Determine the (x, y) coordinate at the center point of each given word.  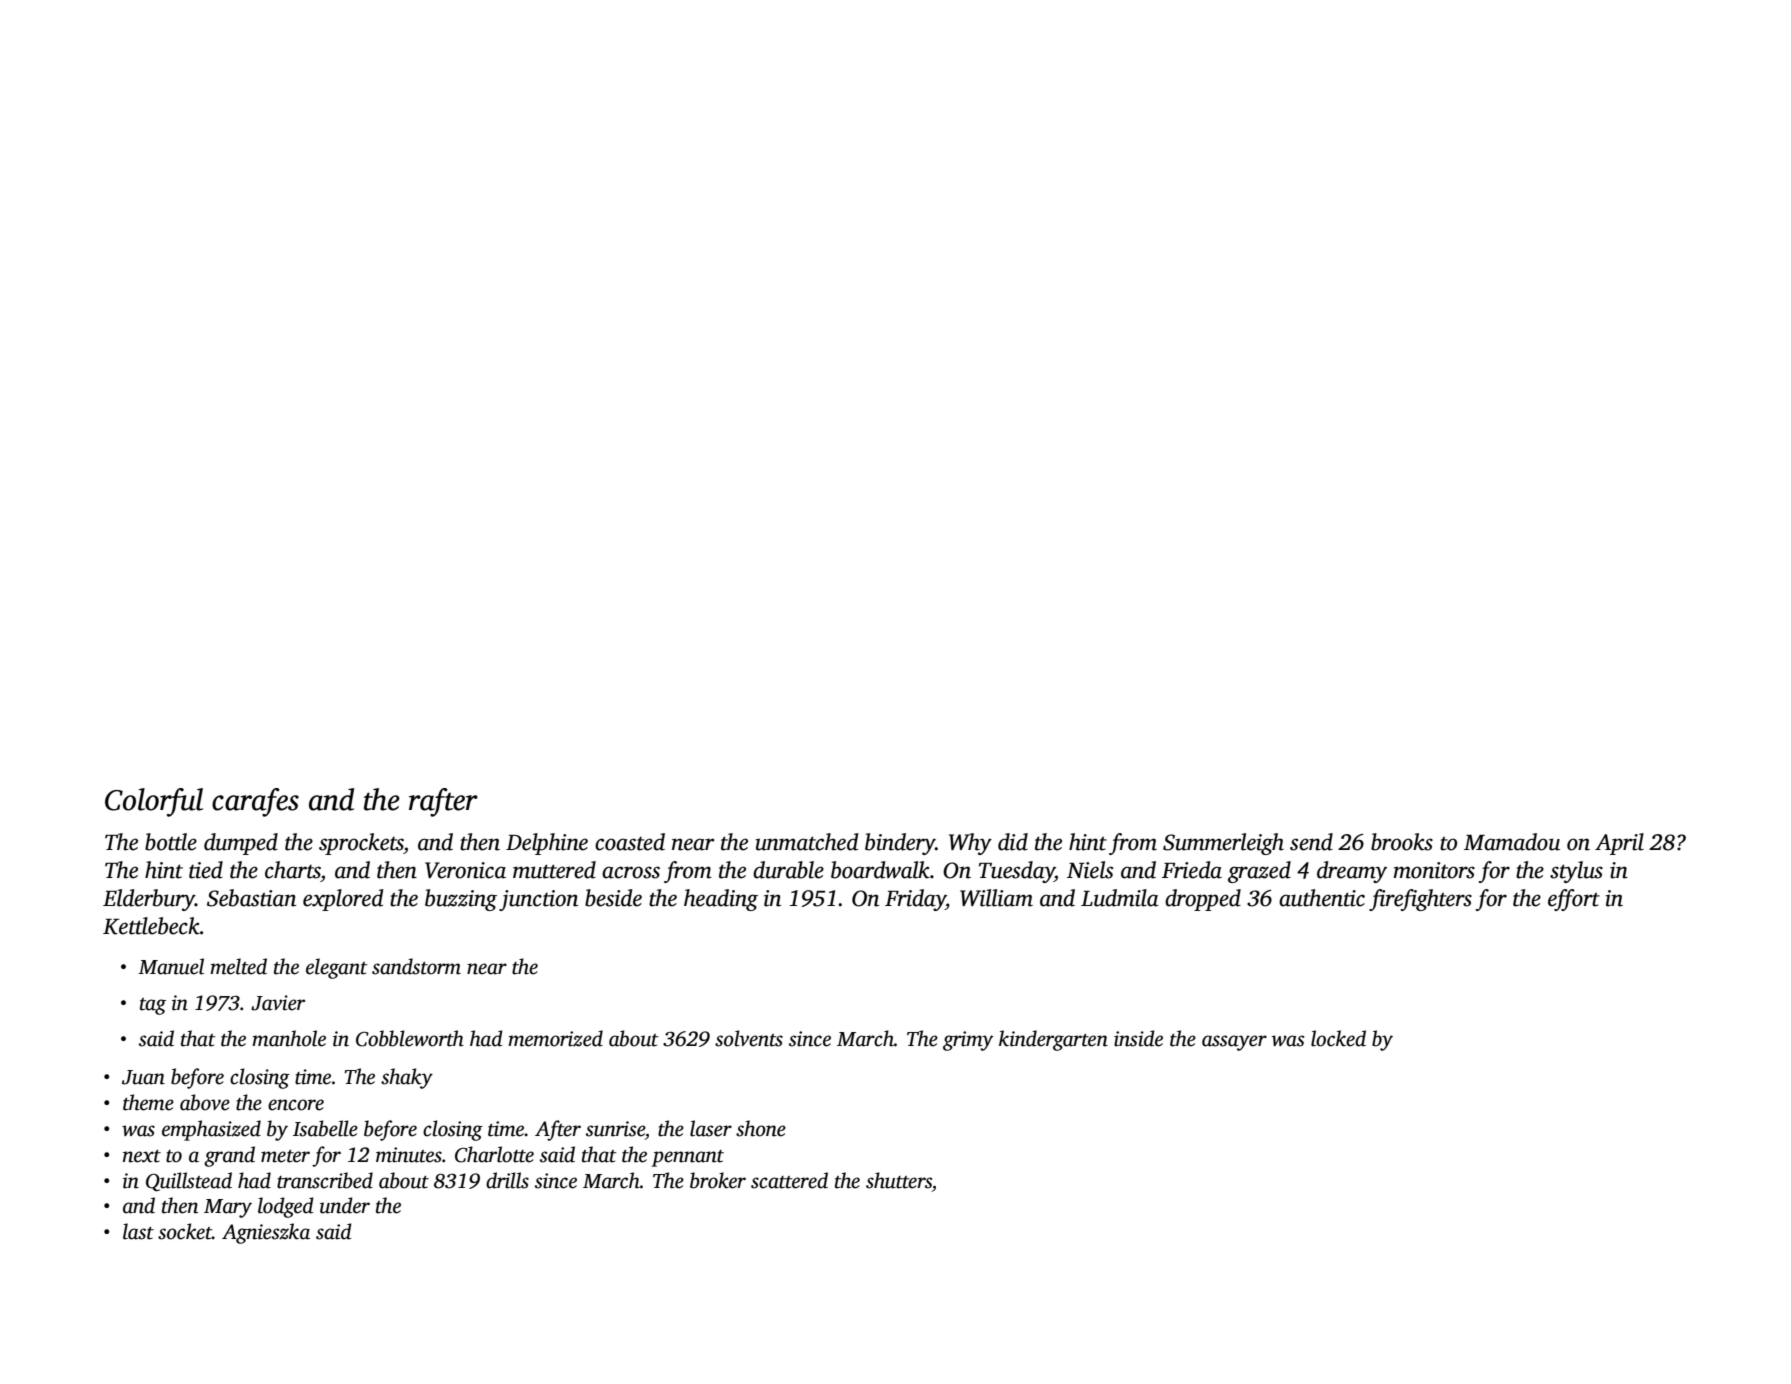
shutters (899, 1180)
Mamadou (1512, 842)
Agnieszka (266, 1233)
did (1013, 842)
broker (718, 1180)
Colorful (154, 802)
